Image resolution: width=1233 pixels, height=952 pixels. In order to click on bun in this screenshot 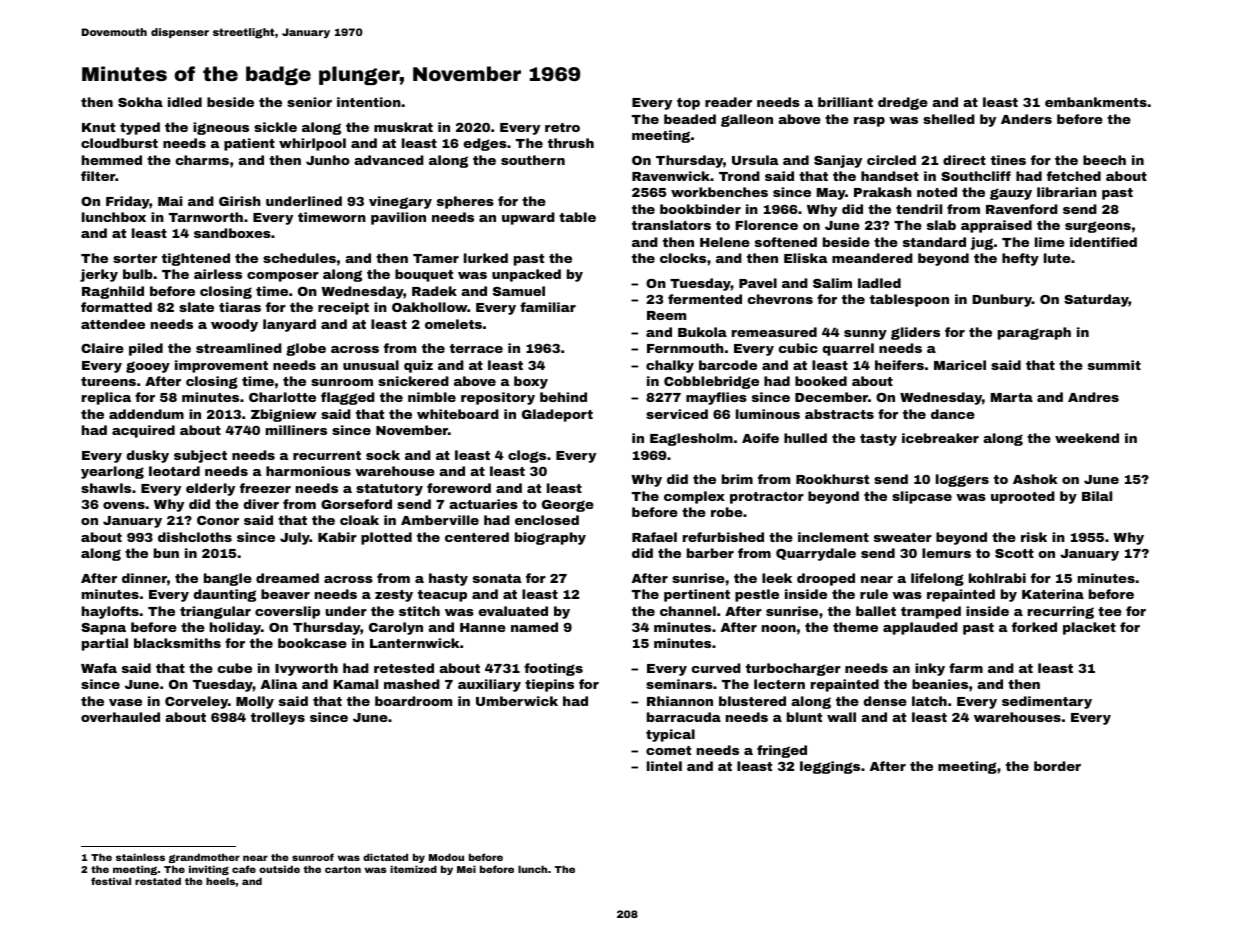, I will do `click(166, 553)`.
